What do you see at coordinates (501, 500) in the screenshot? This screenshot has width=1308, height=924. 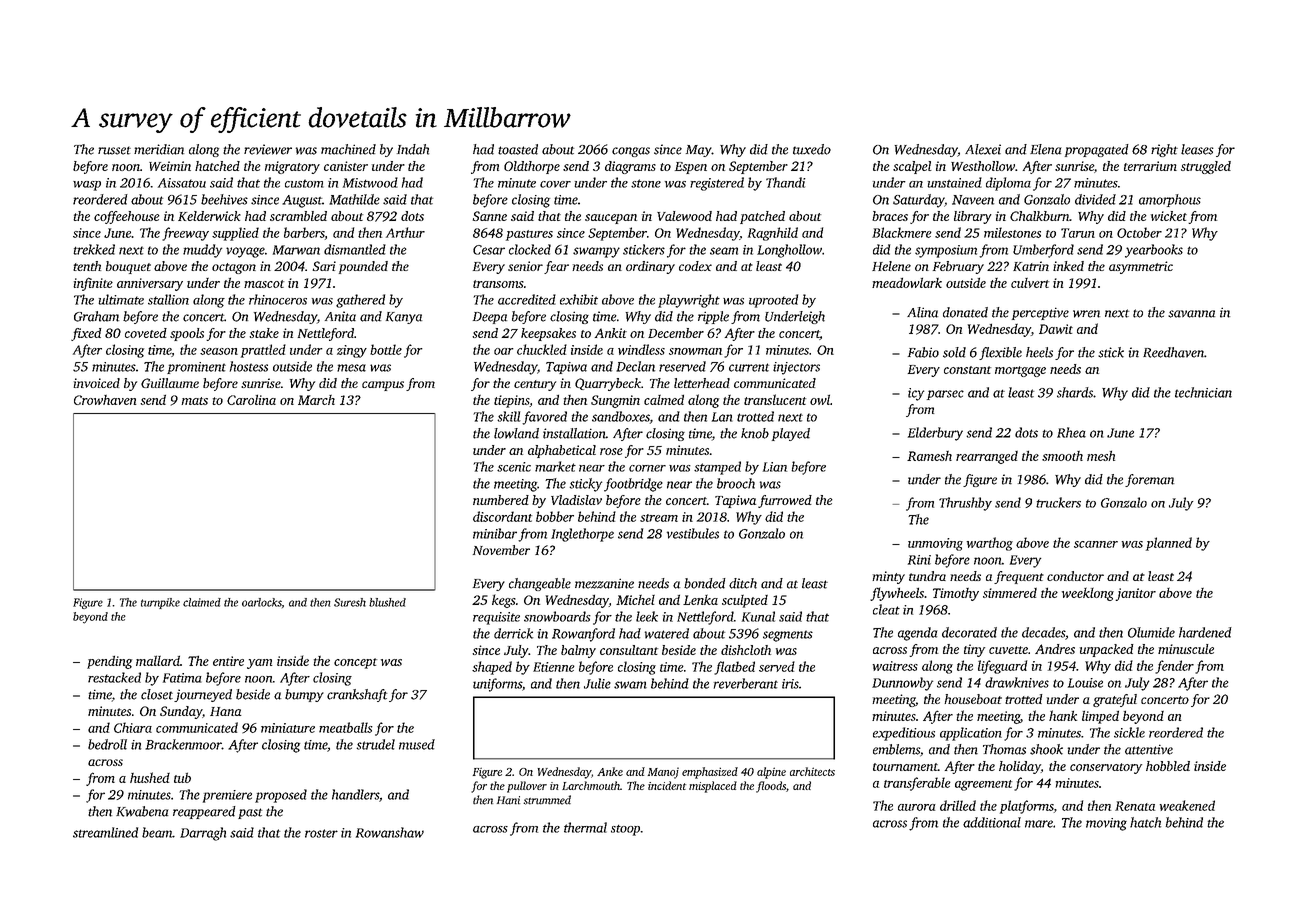 I see `numbered` at bounding box center [501, 500].
